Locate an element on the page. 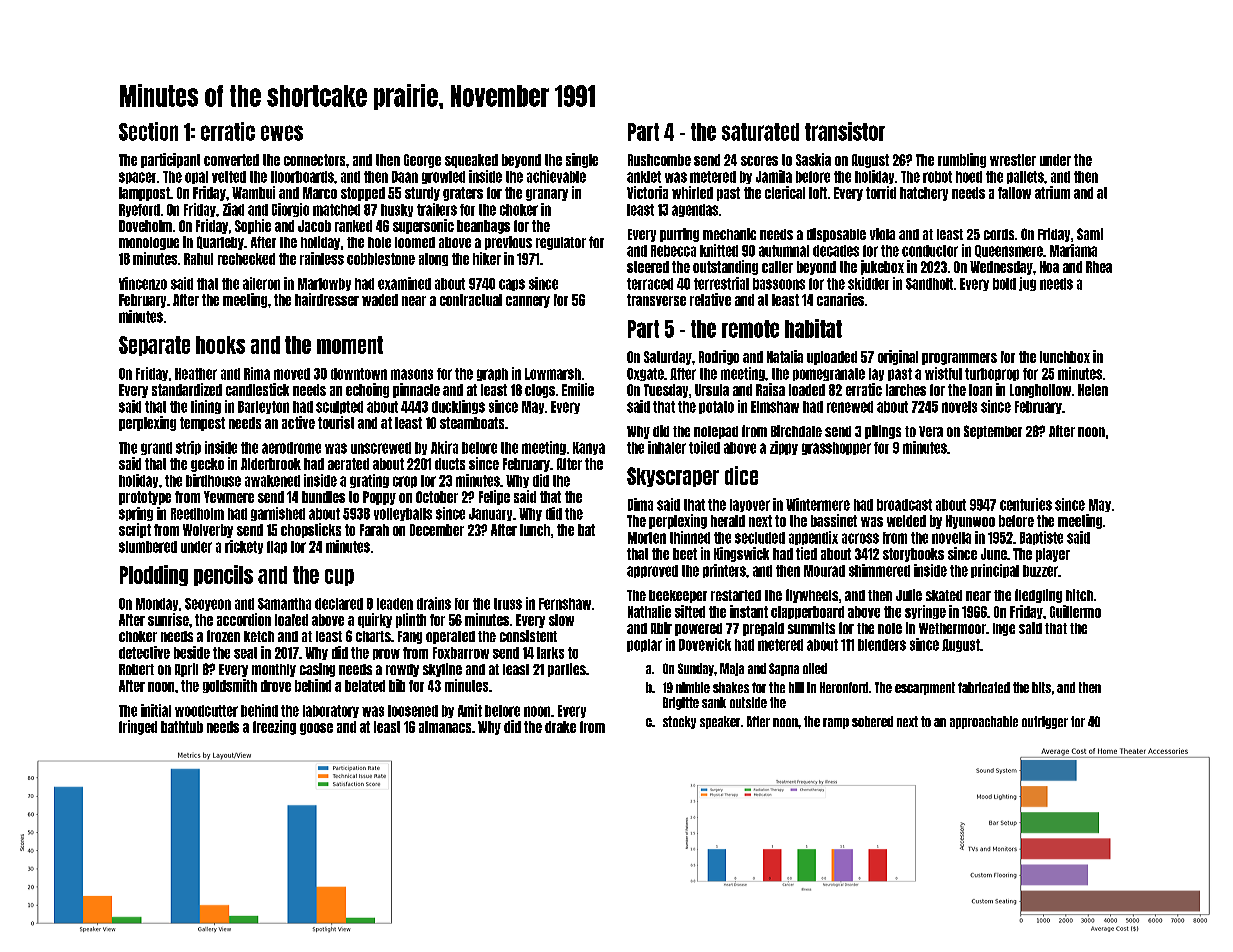  monologue is located at coordinates (149, 243).
